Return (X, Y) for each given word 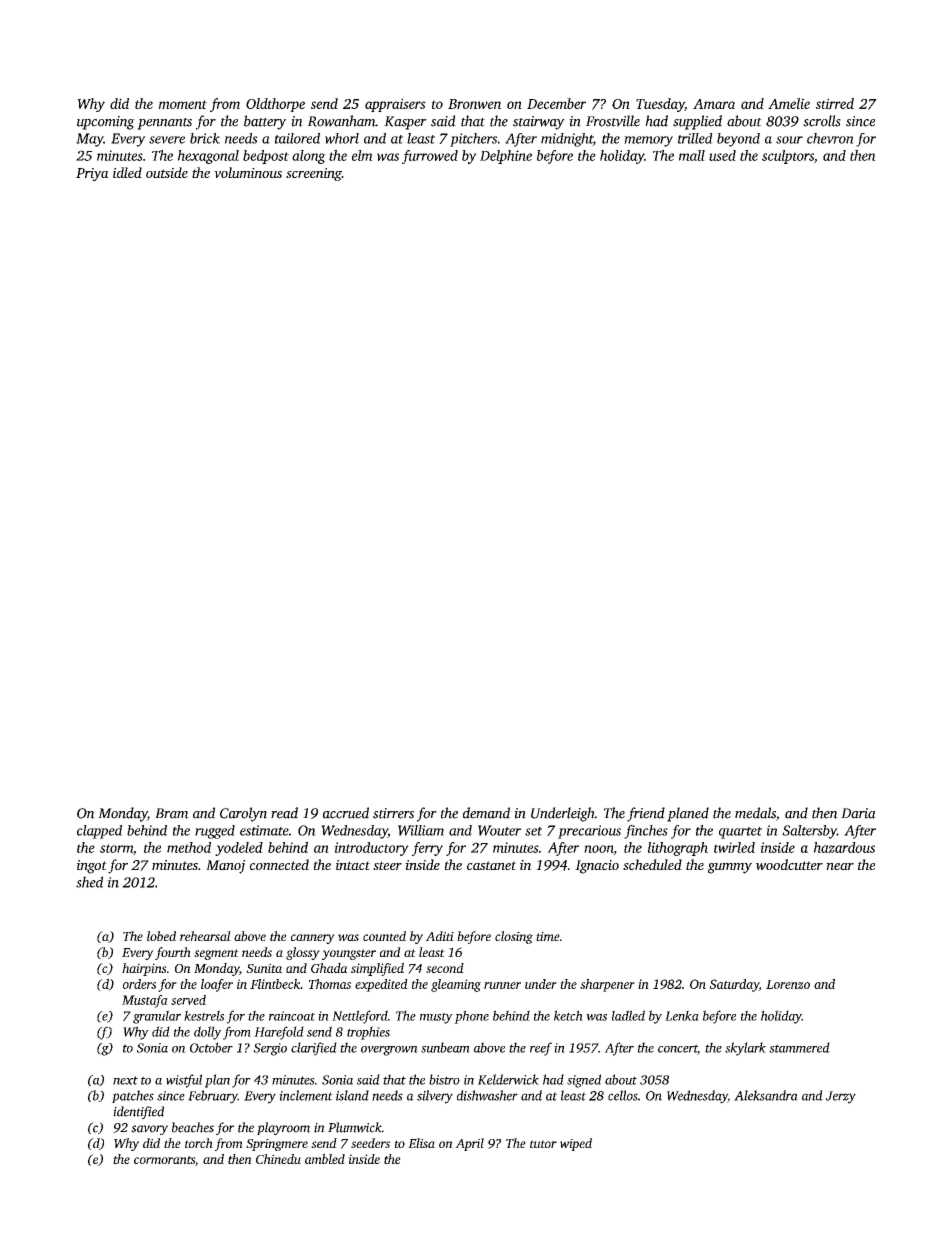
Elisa (421, 1143)
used (722, 155)
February (213, 1097)
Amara (714, 104)
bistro (444, 1079)
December (556, 103)
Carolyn (243, 814)
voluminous (248, 172)
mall (692, 155)
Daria (858, 813)
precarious (589, 832)
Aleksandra (766, 1095)
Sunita (264, 968)
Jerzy (841, 1097)
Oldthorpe (275, 105)
